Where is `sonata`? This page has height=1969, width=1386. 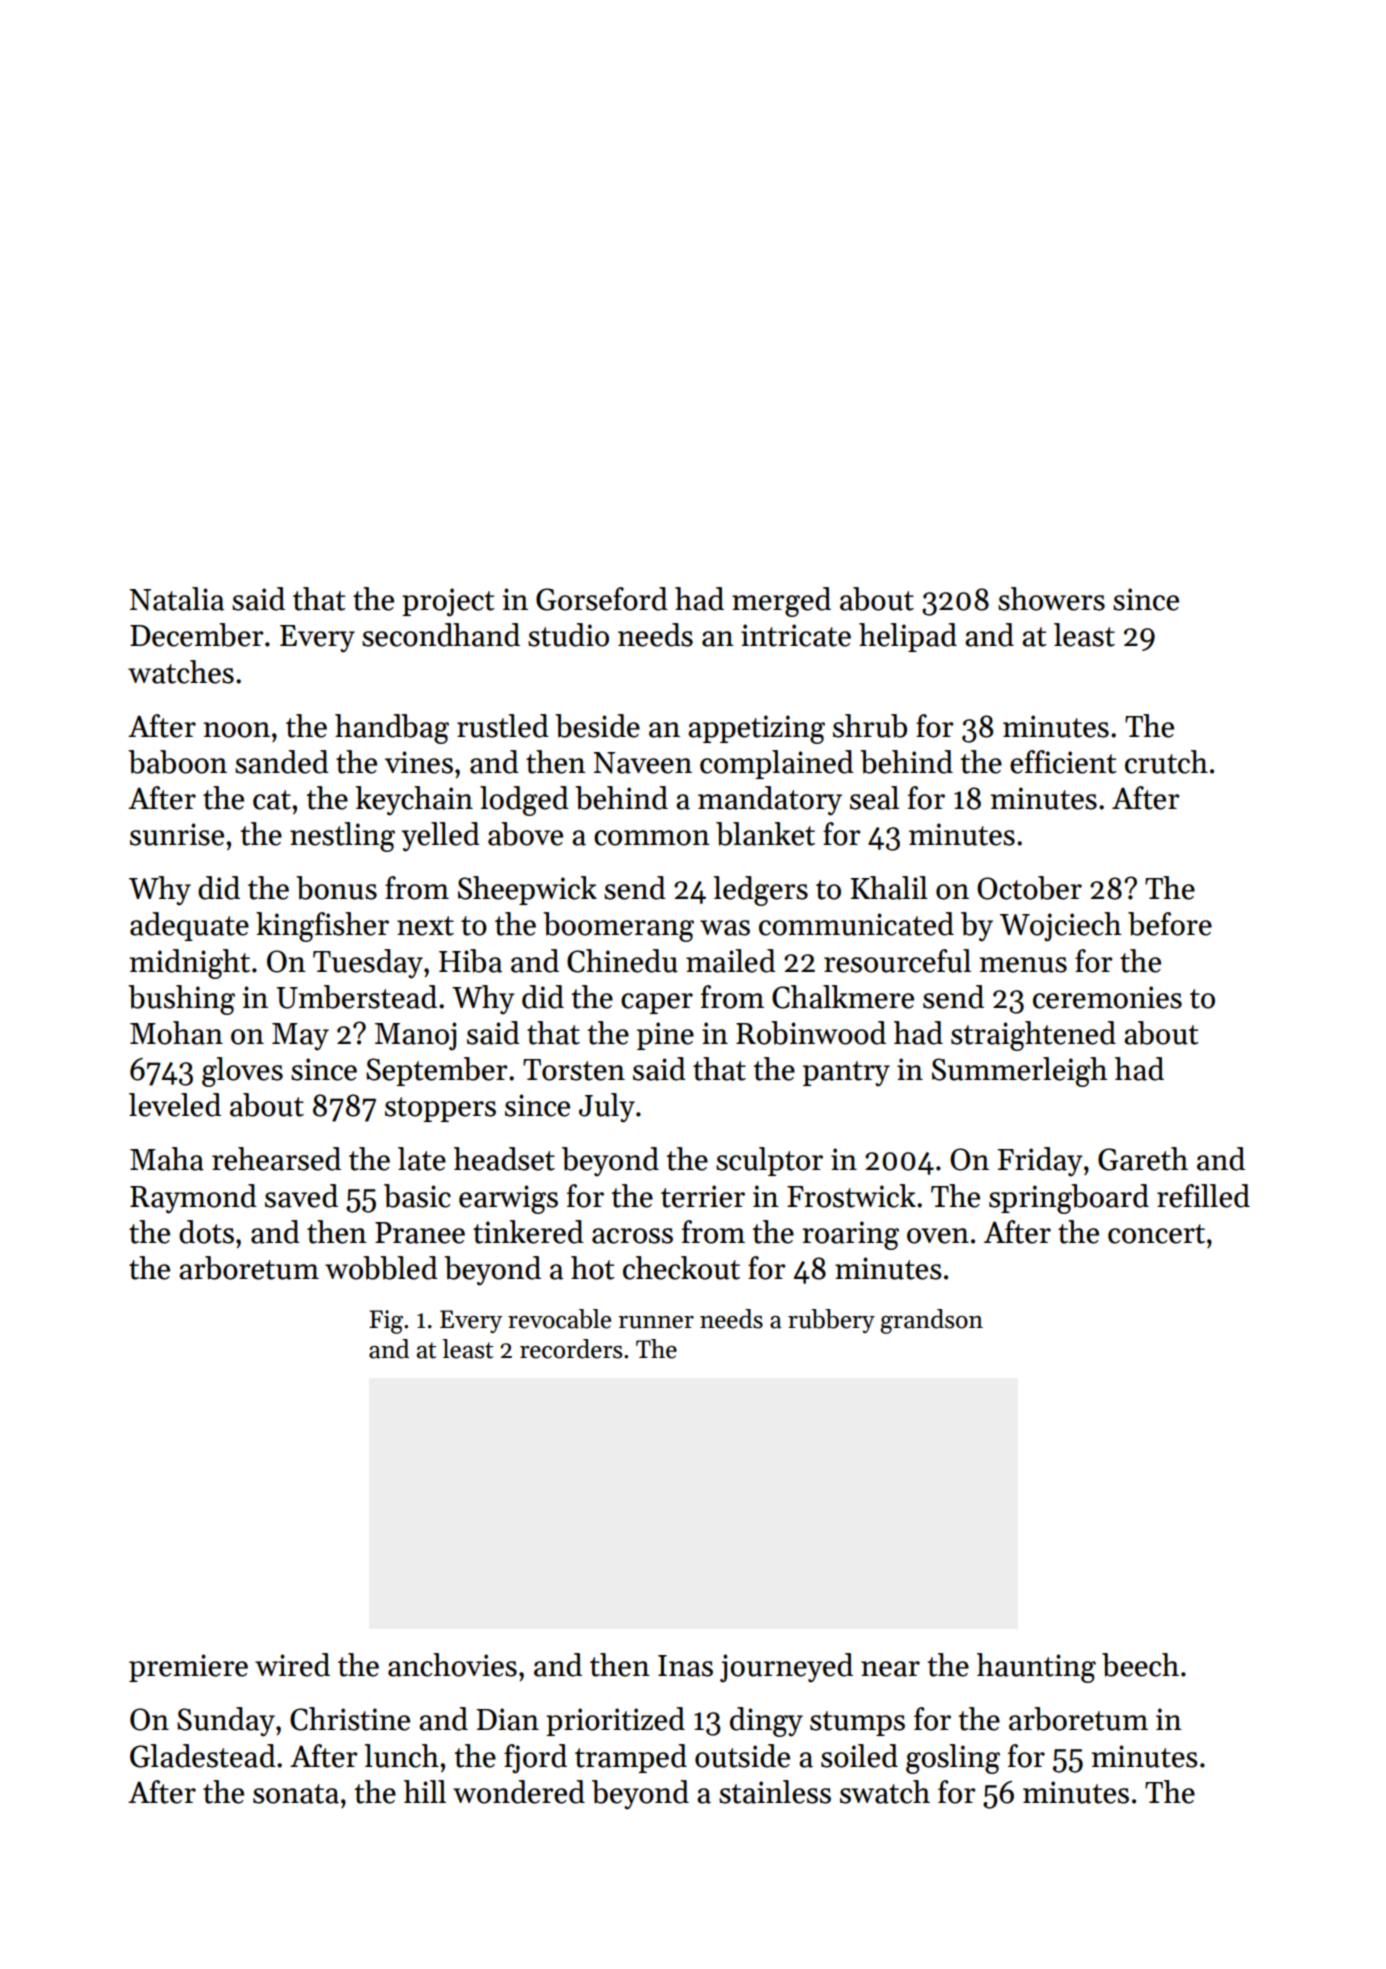
sonata is located at coordinates (296, 1794).
